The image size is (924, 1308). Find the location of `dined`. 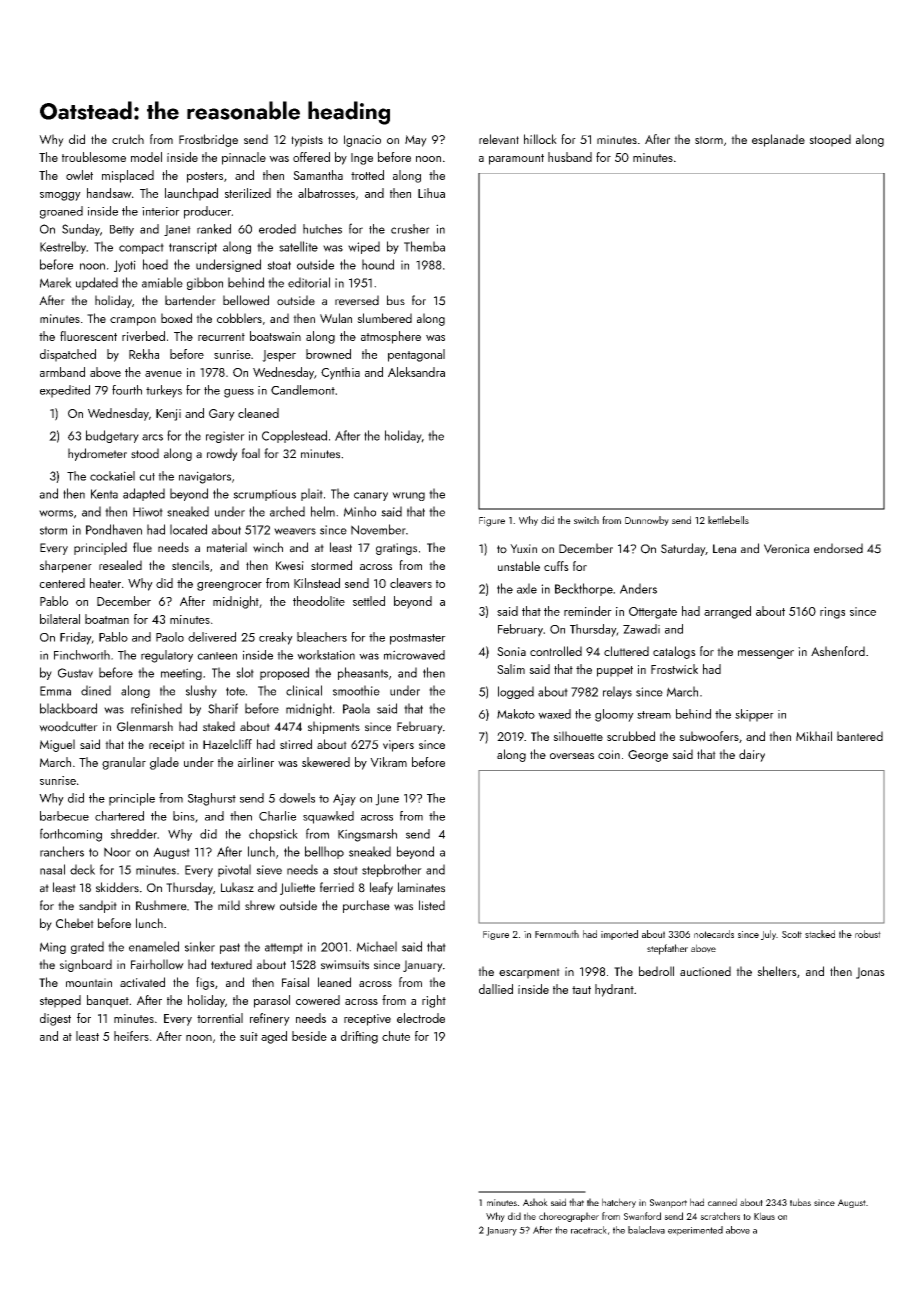

dined is located at coordinates (96, 690).
